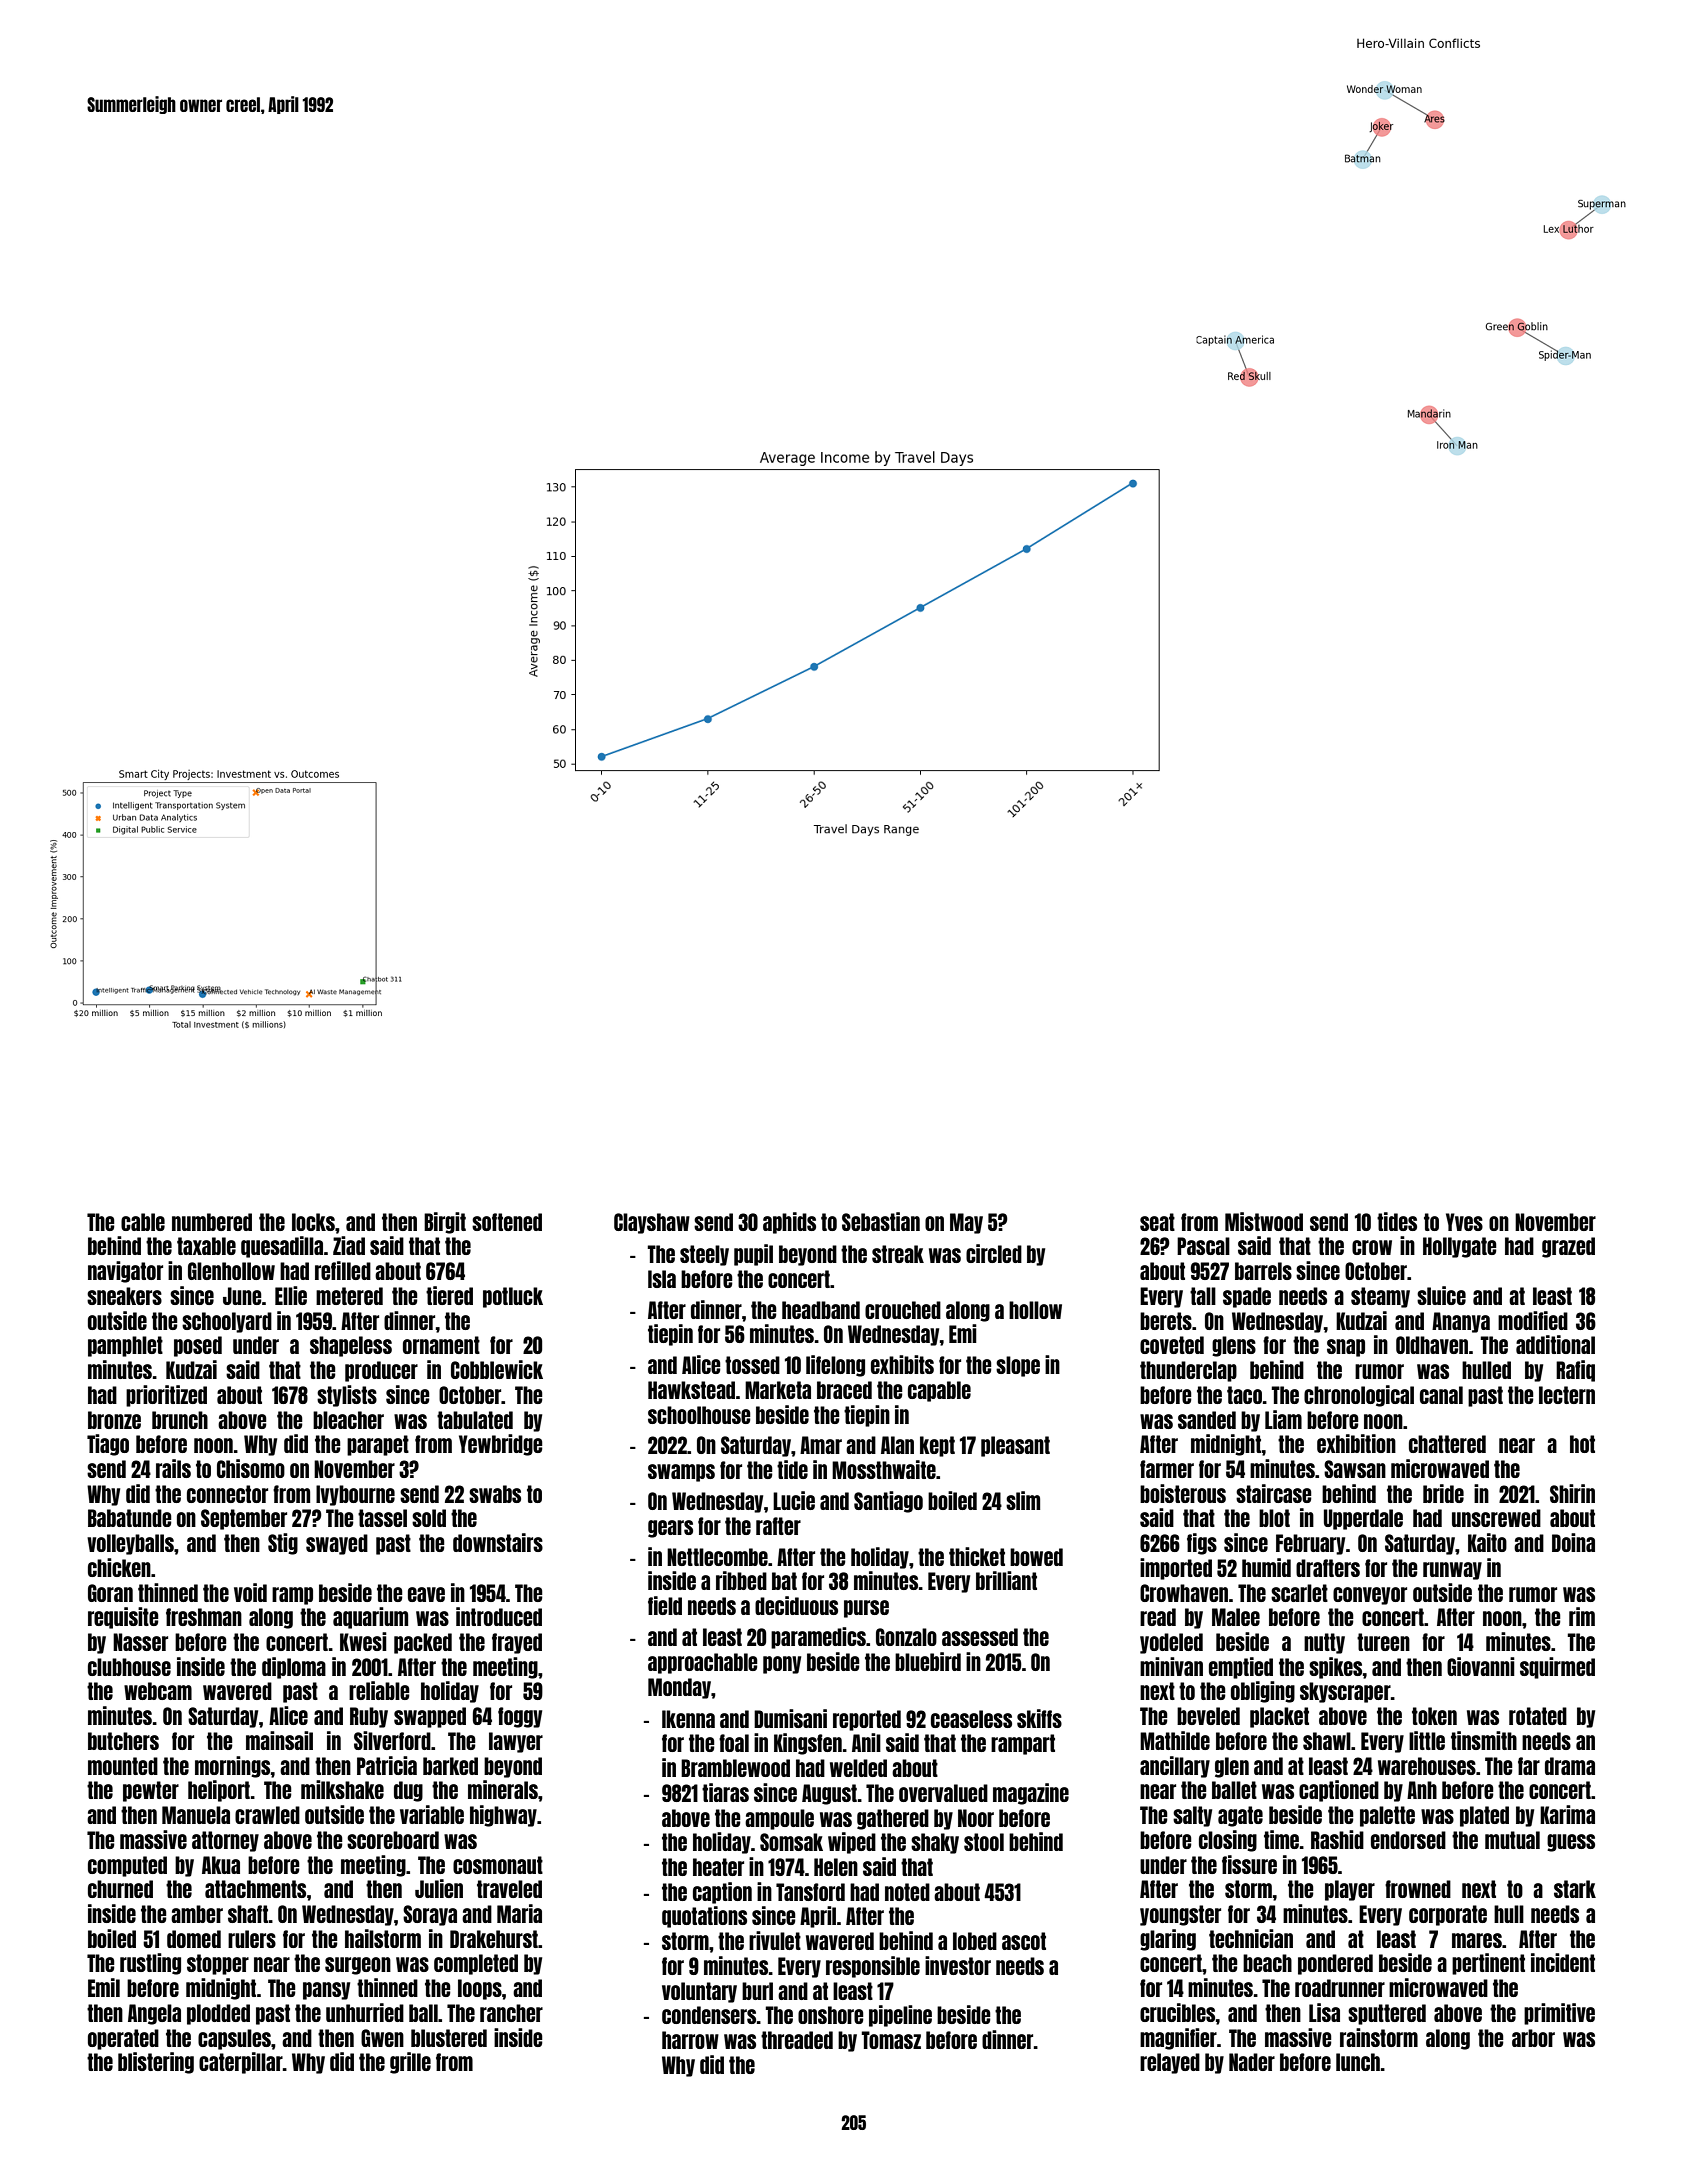 This screenshot has width=1683, height=2178. I want to click on humid, so click(1266, 1567).
